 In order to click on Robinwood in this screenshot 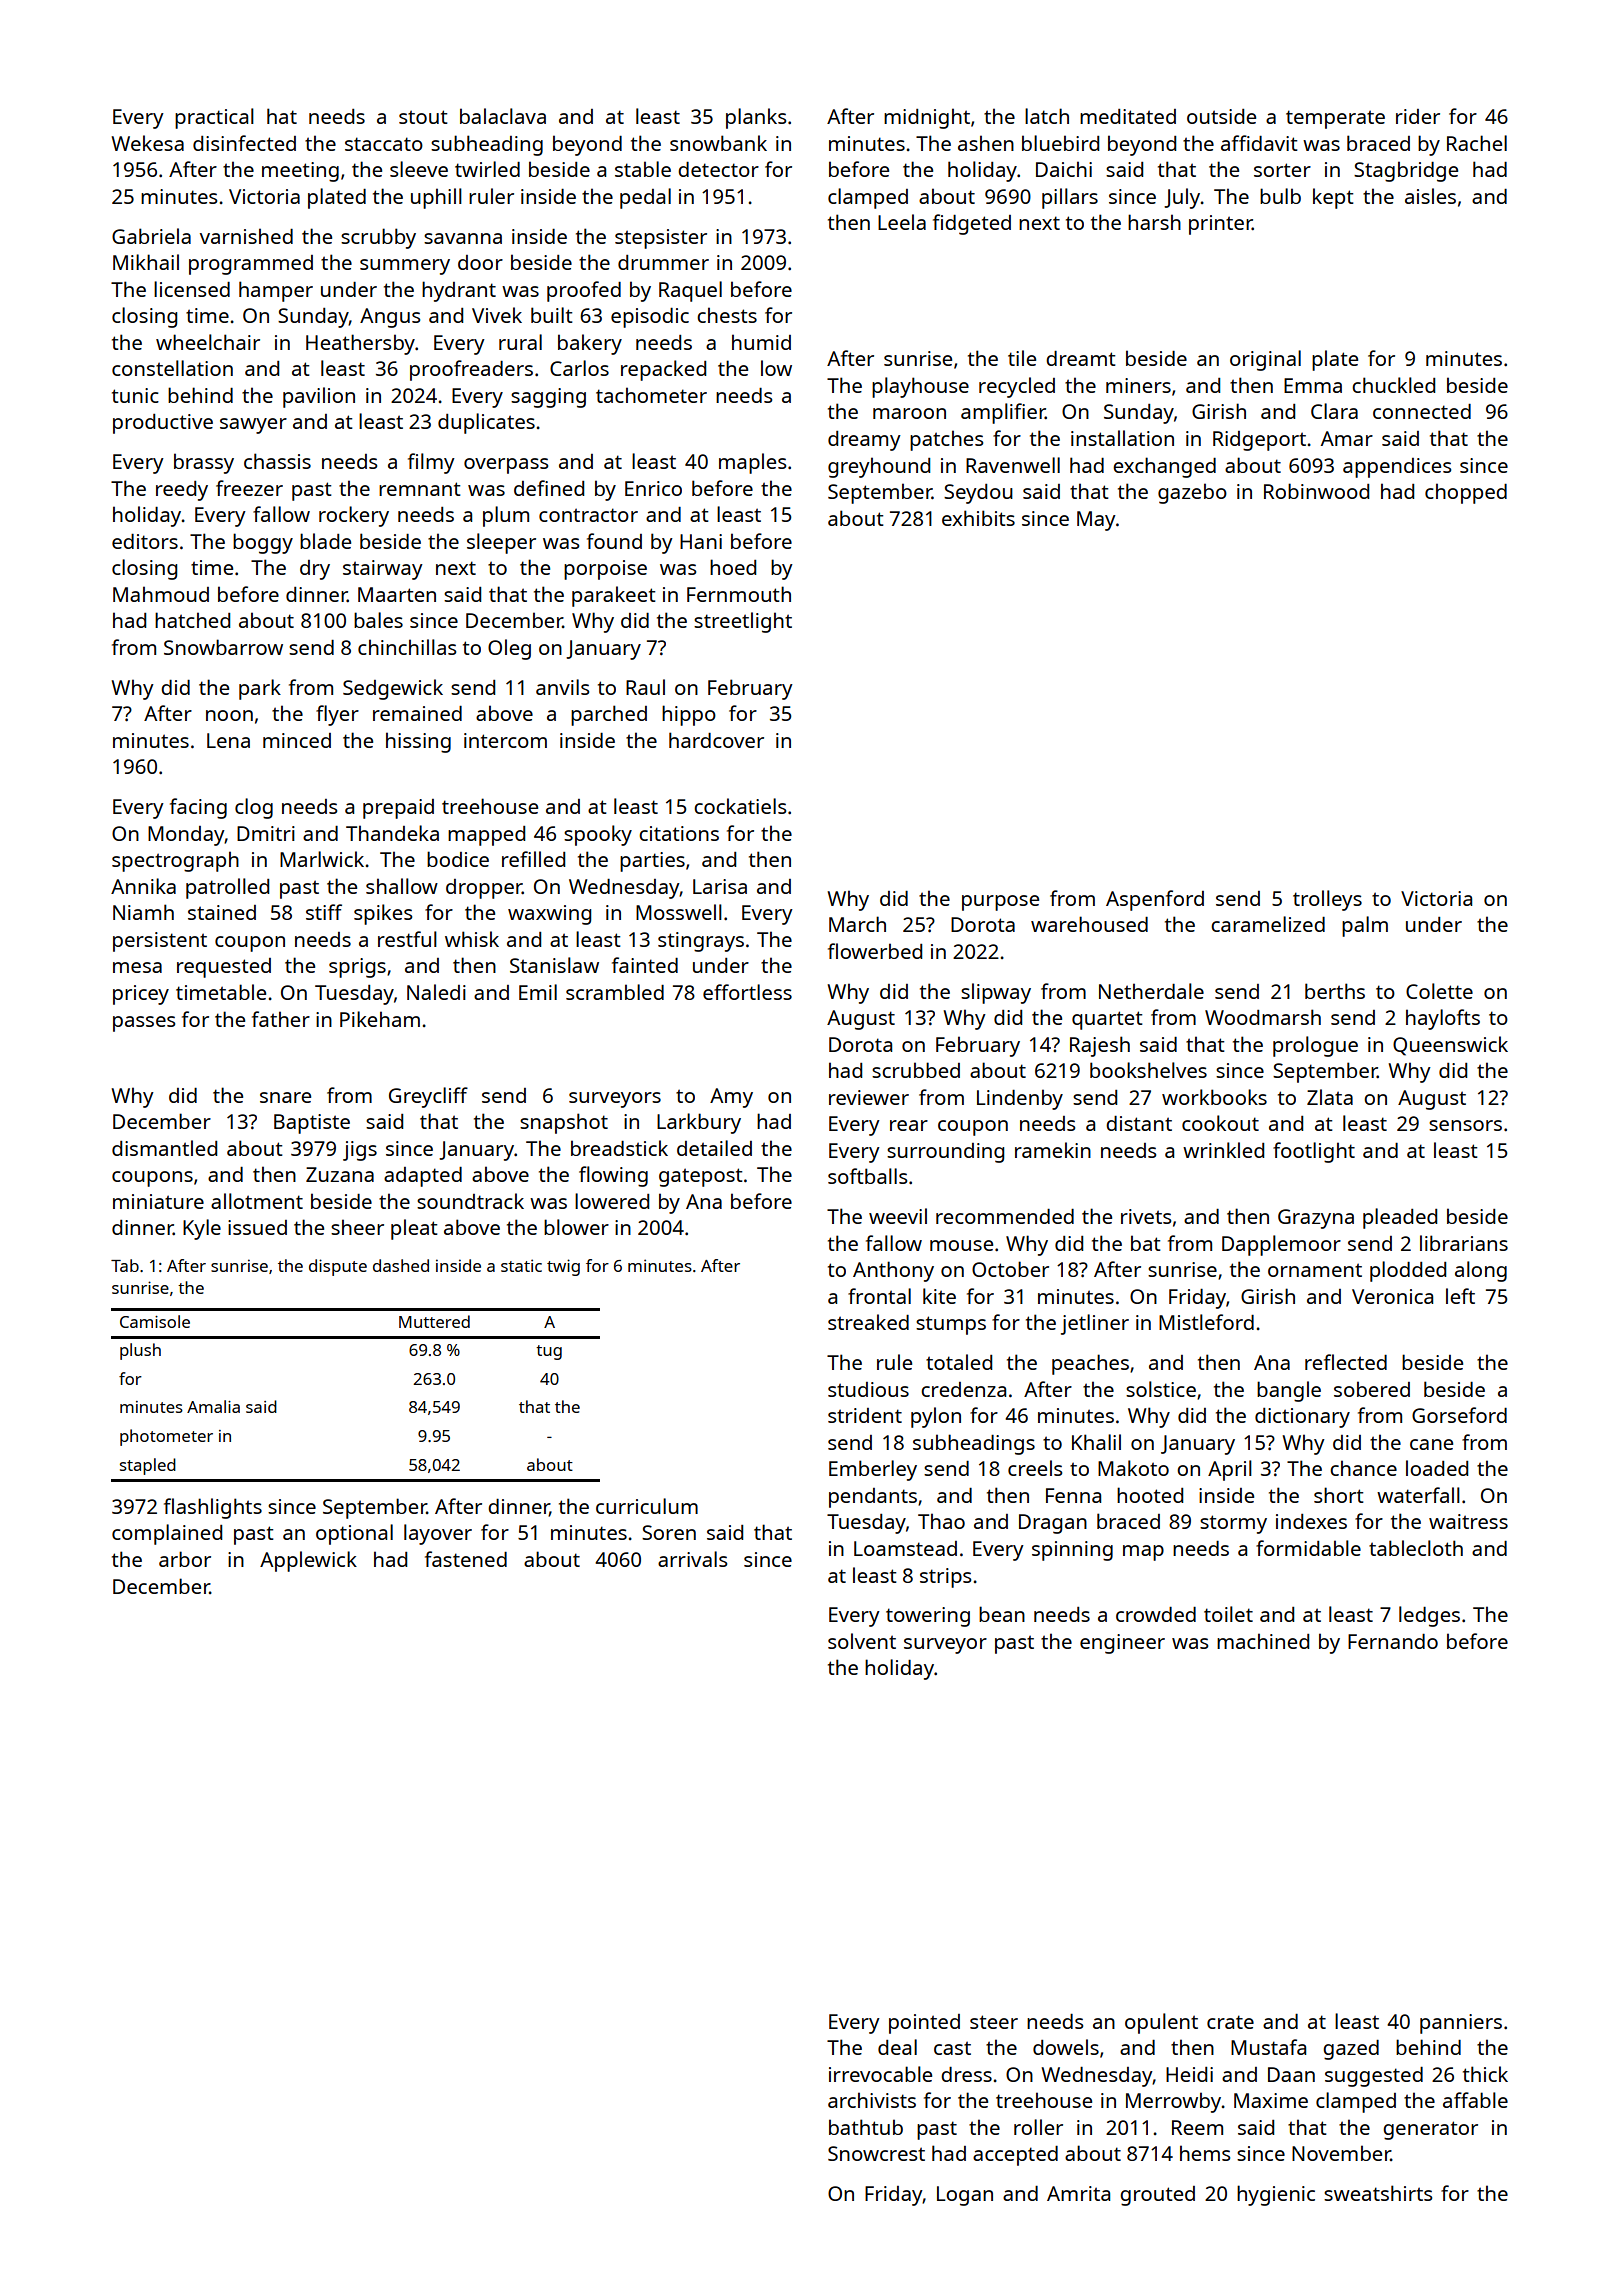, I will do `click(1316, 491)`.
